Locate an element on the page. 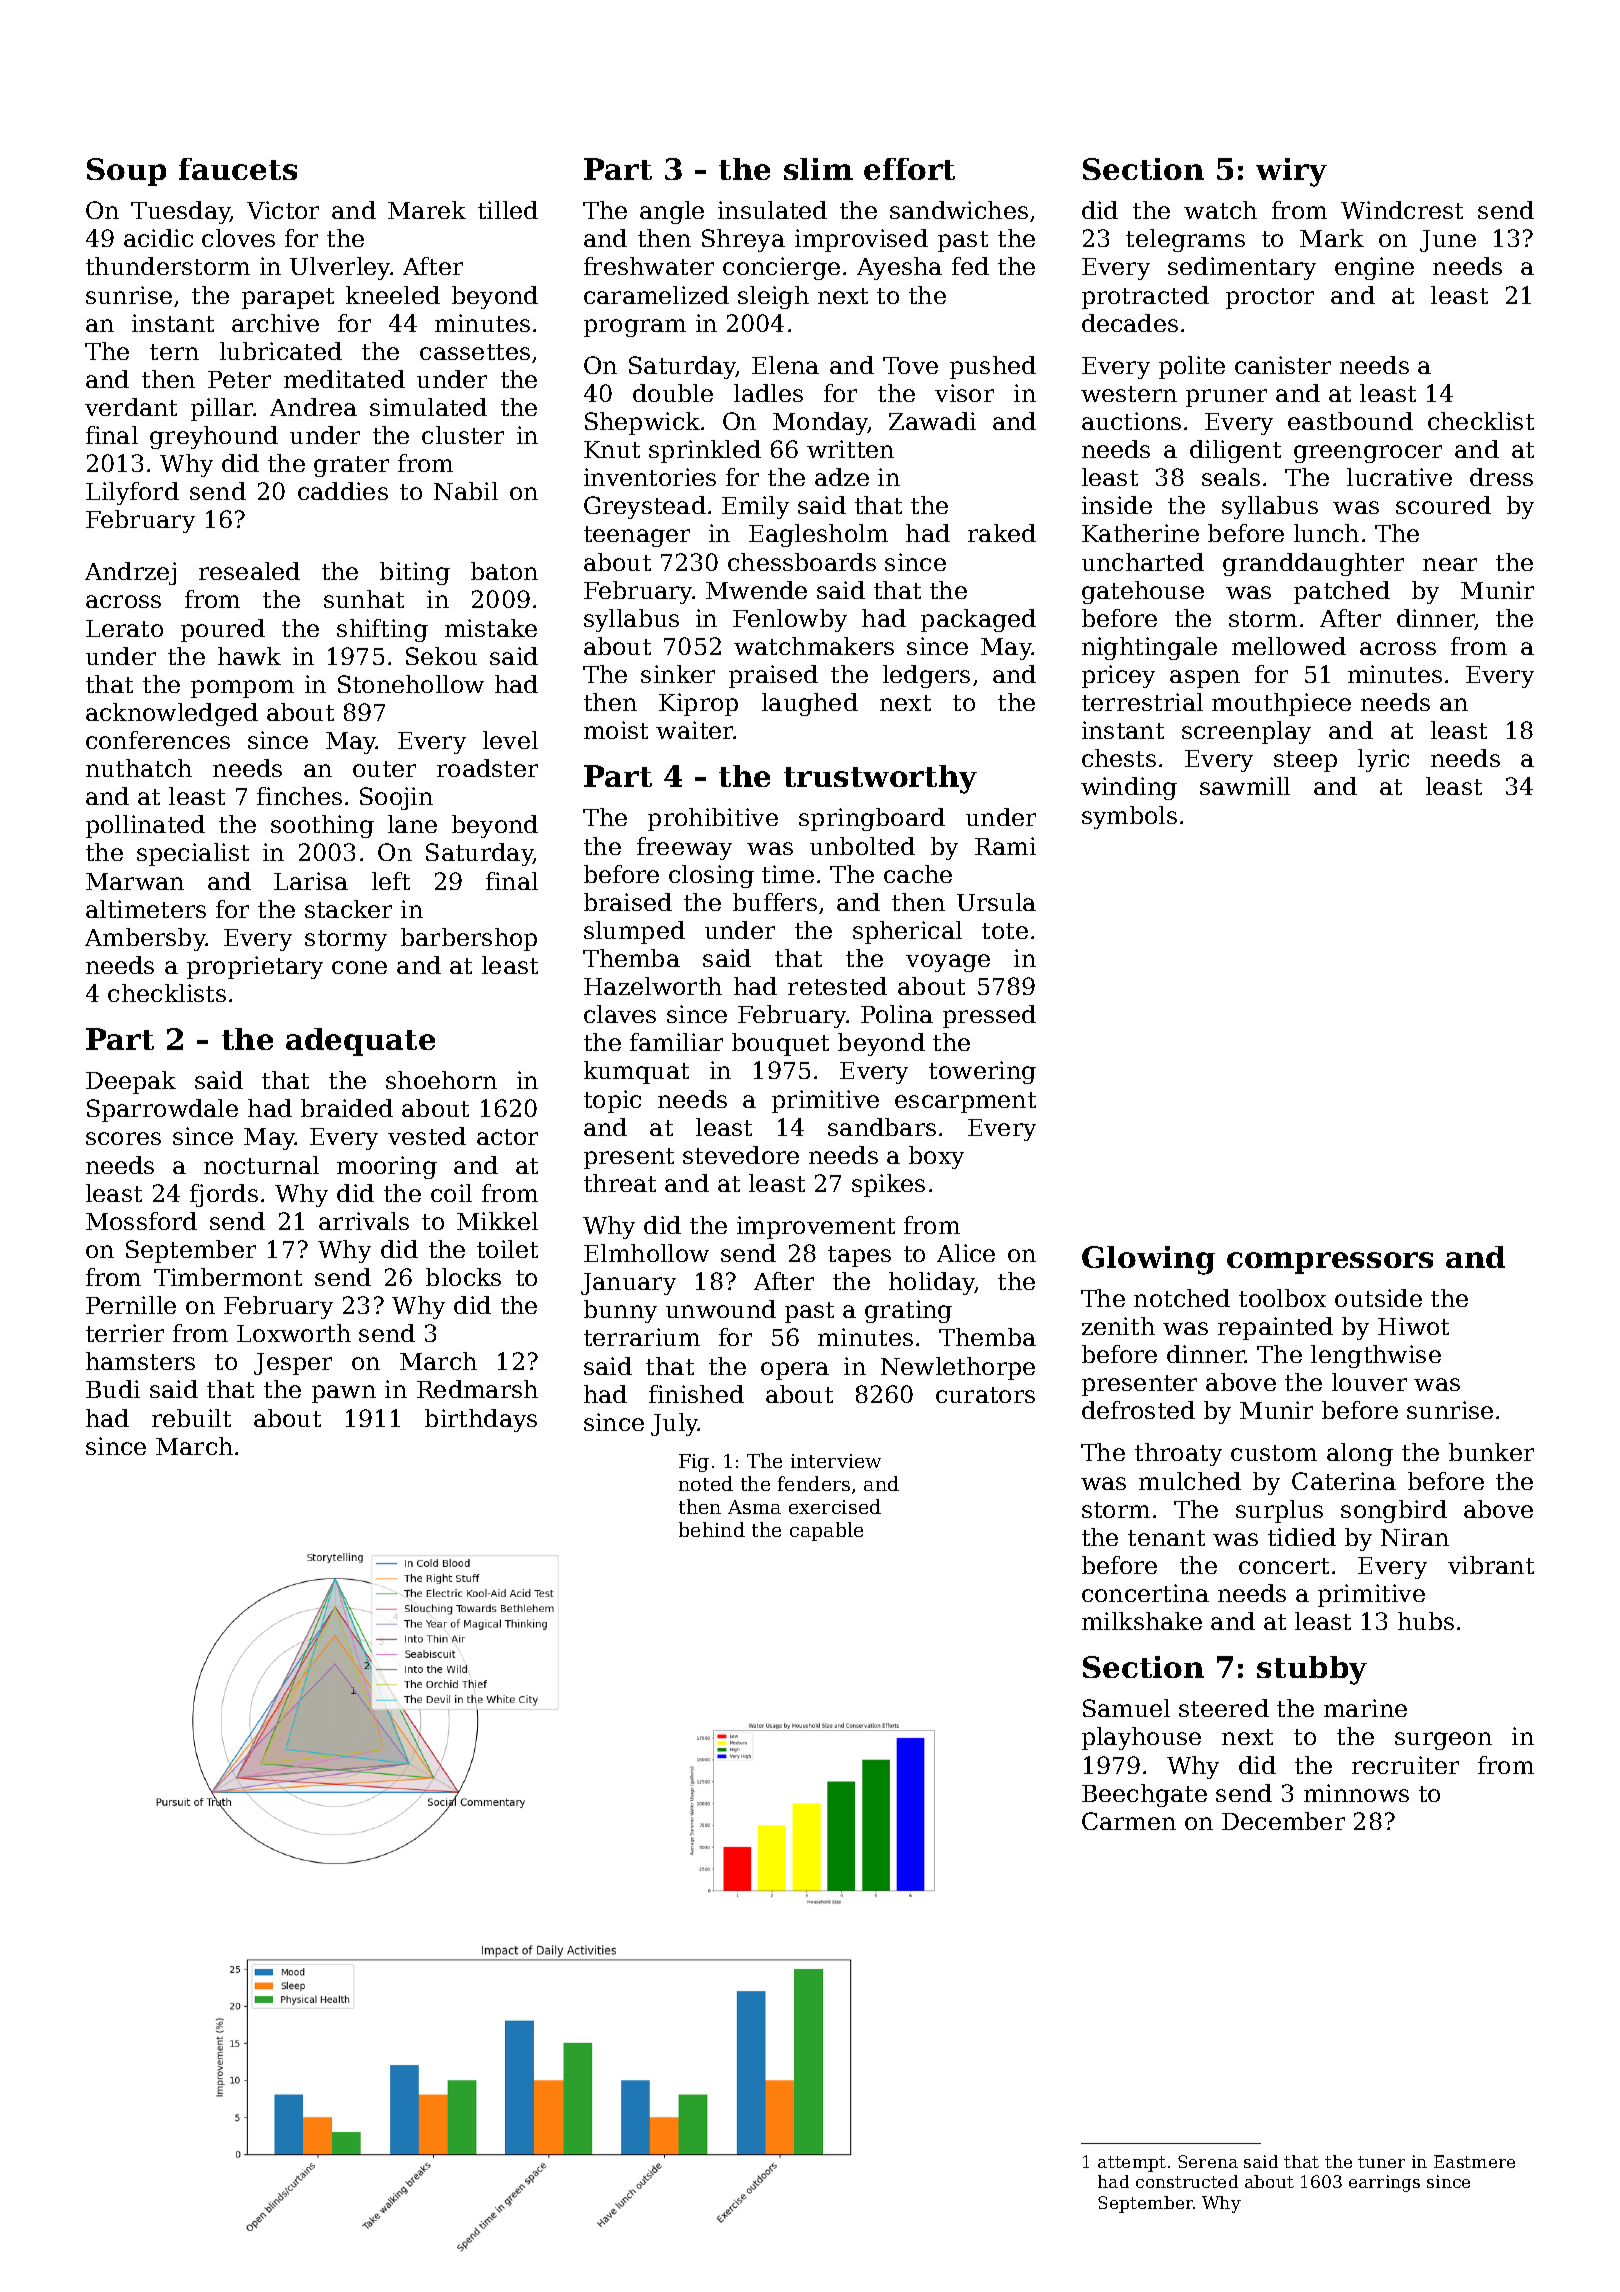 The height and width of the document is (2292, 1620). terrier is located at coordinates (125, 1333).
